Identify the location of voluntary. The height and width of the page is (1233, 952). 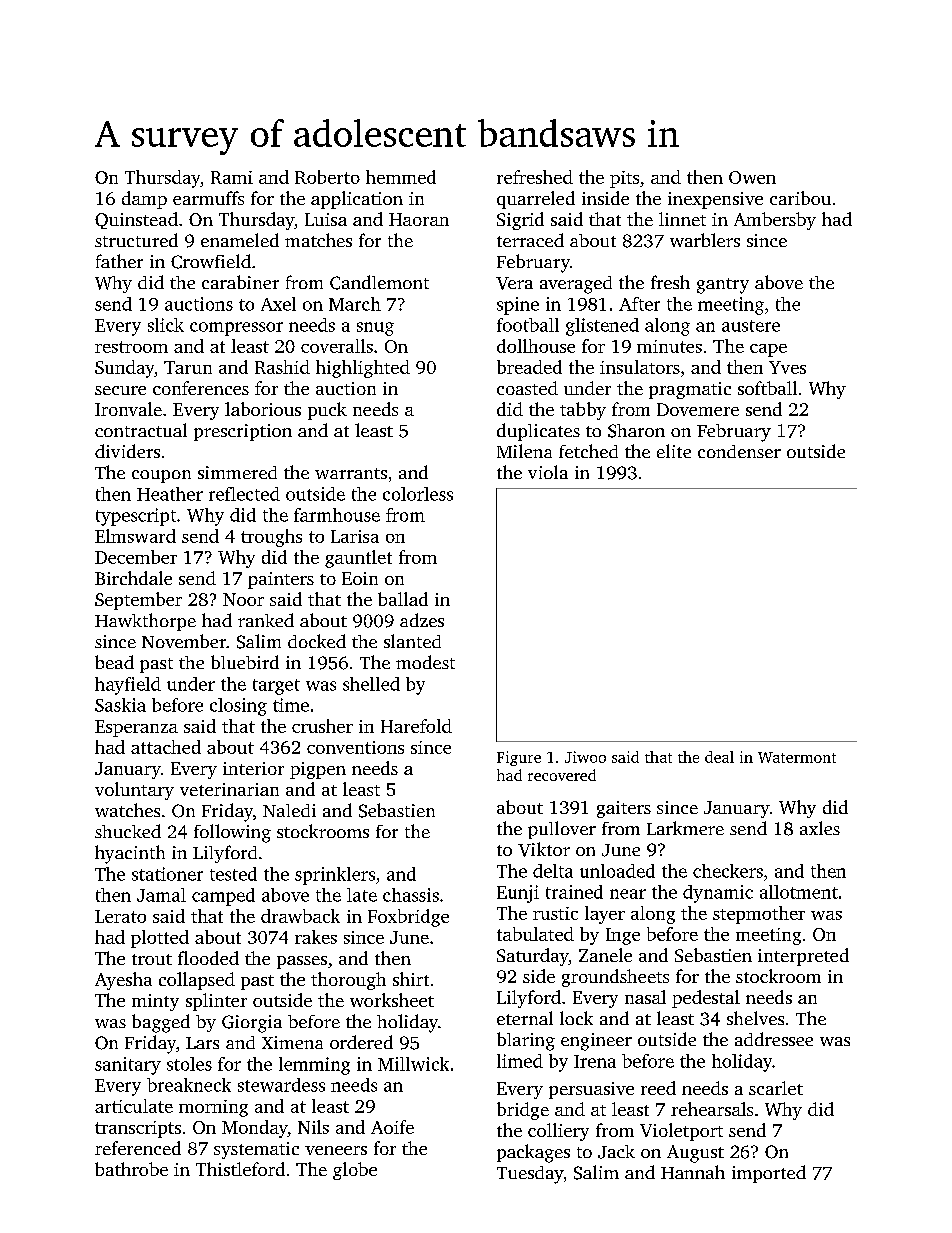
(134, 791).
